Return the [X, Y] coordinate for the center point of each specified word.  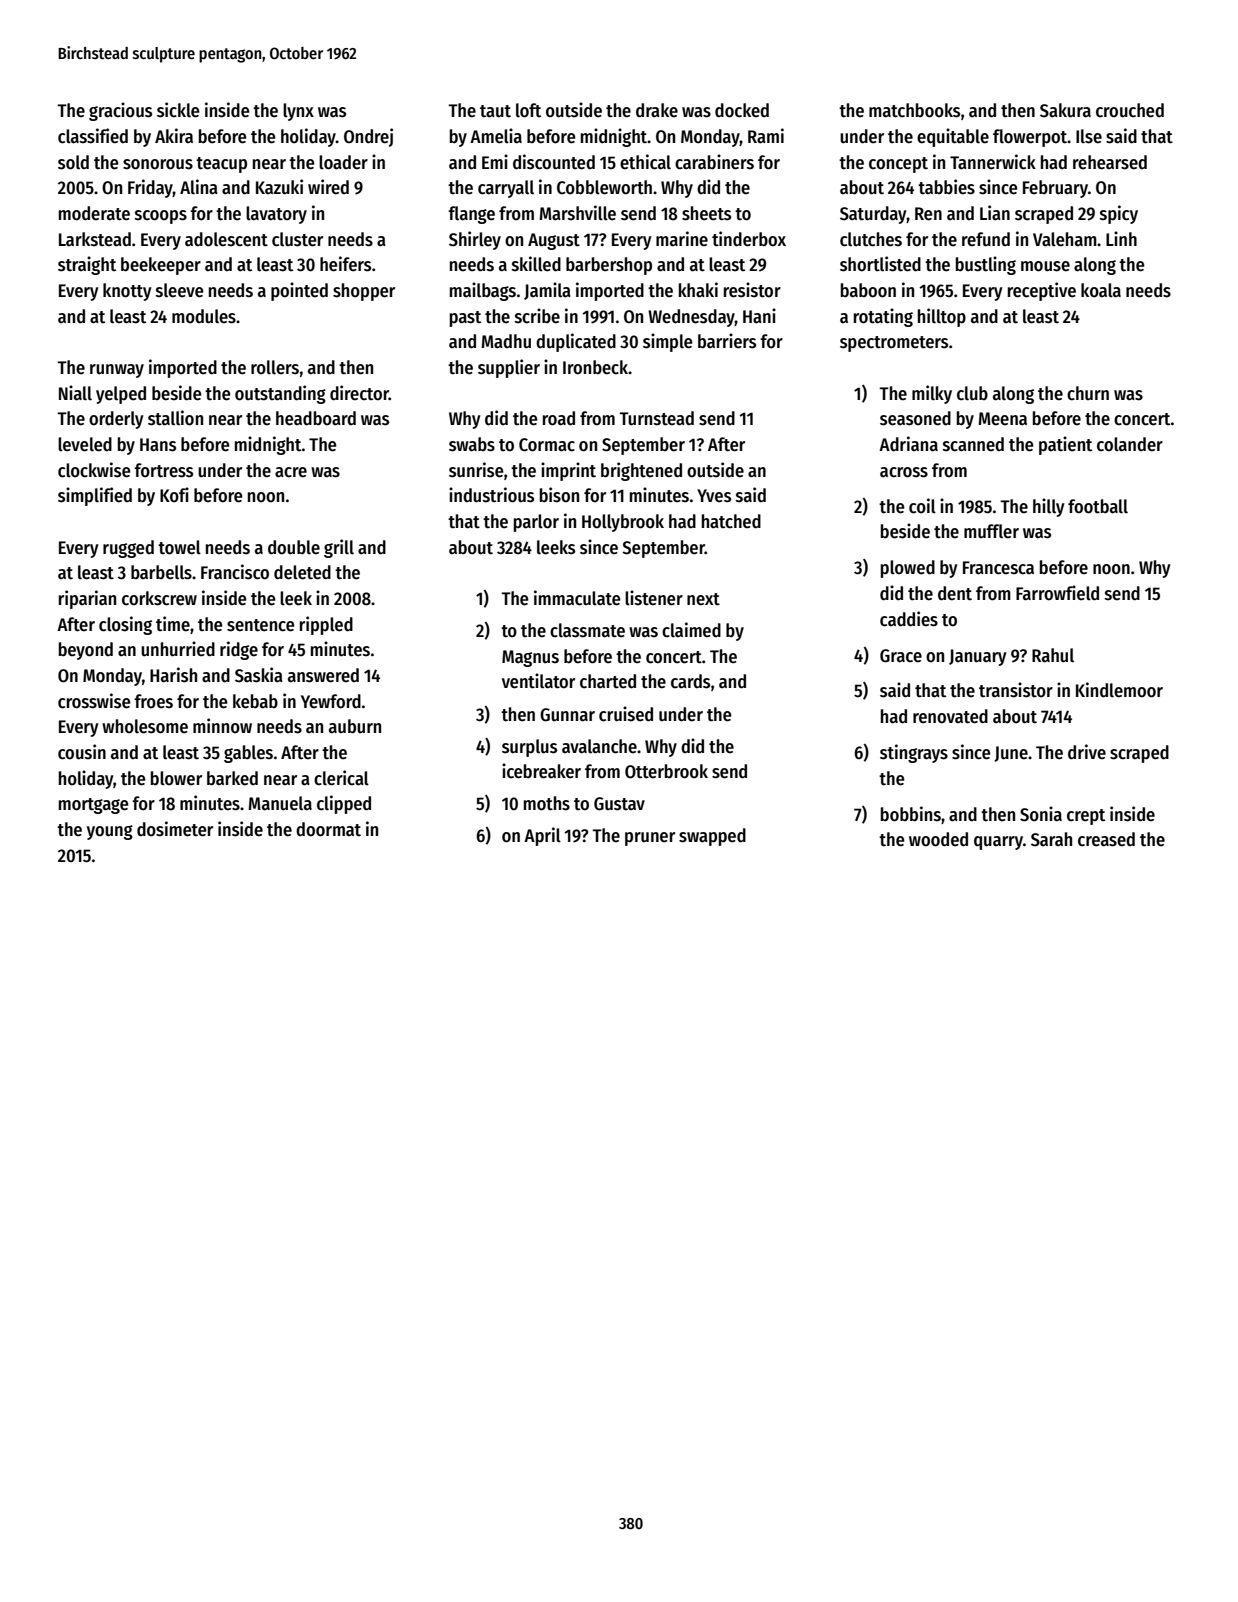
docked [742, 110]
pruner [650, 839]
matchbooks [914, 110]
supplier [509, 368]
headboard [316, 418]
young [110, 832]
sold [73, 162]
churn [1088, 393]
